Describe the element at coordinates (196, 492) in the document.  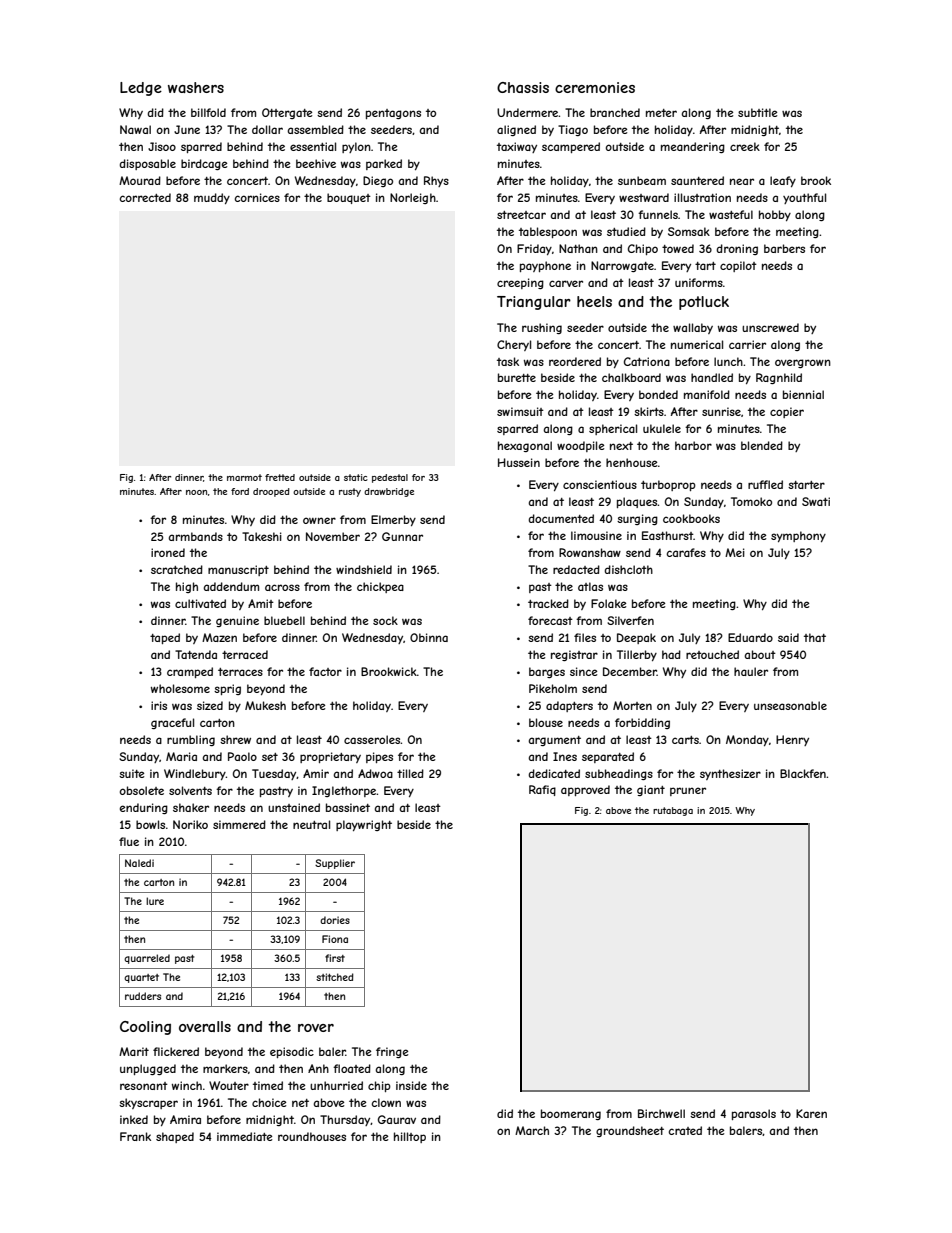
I see `noon` at that location.
